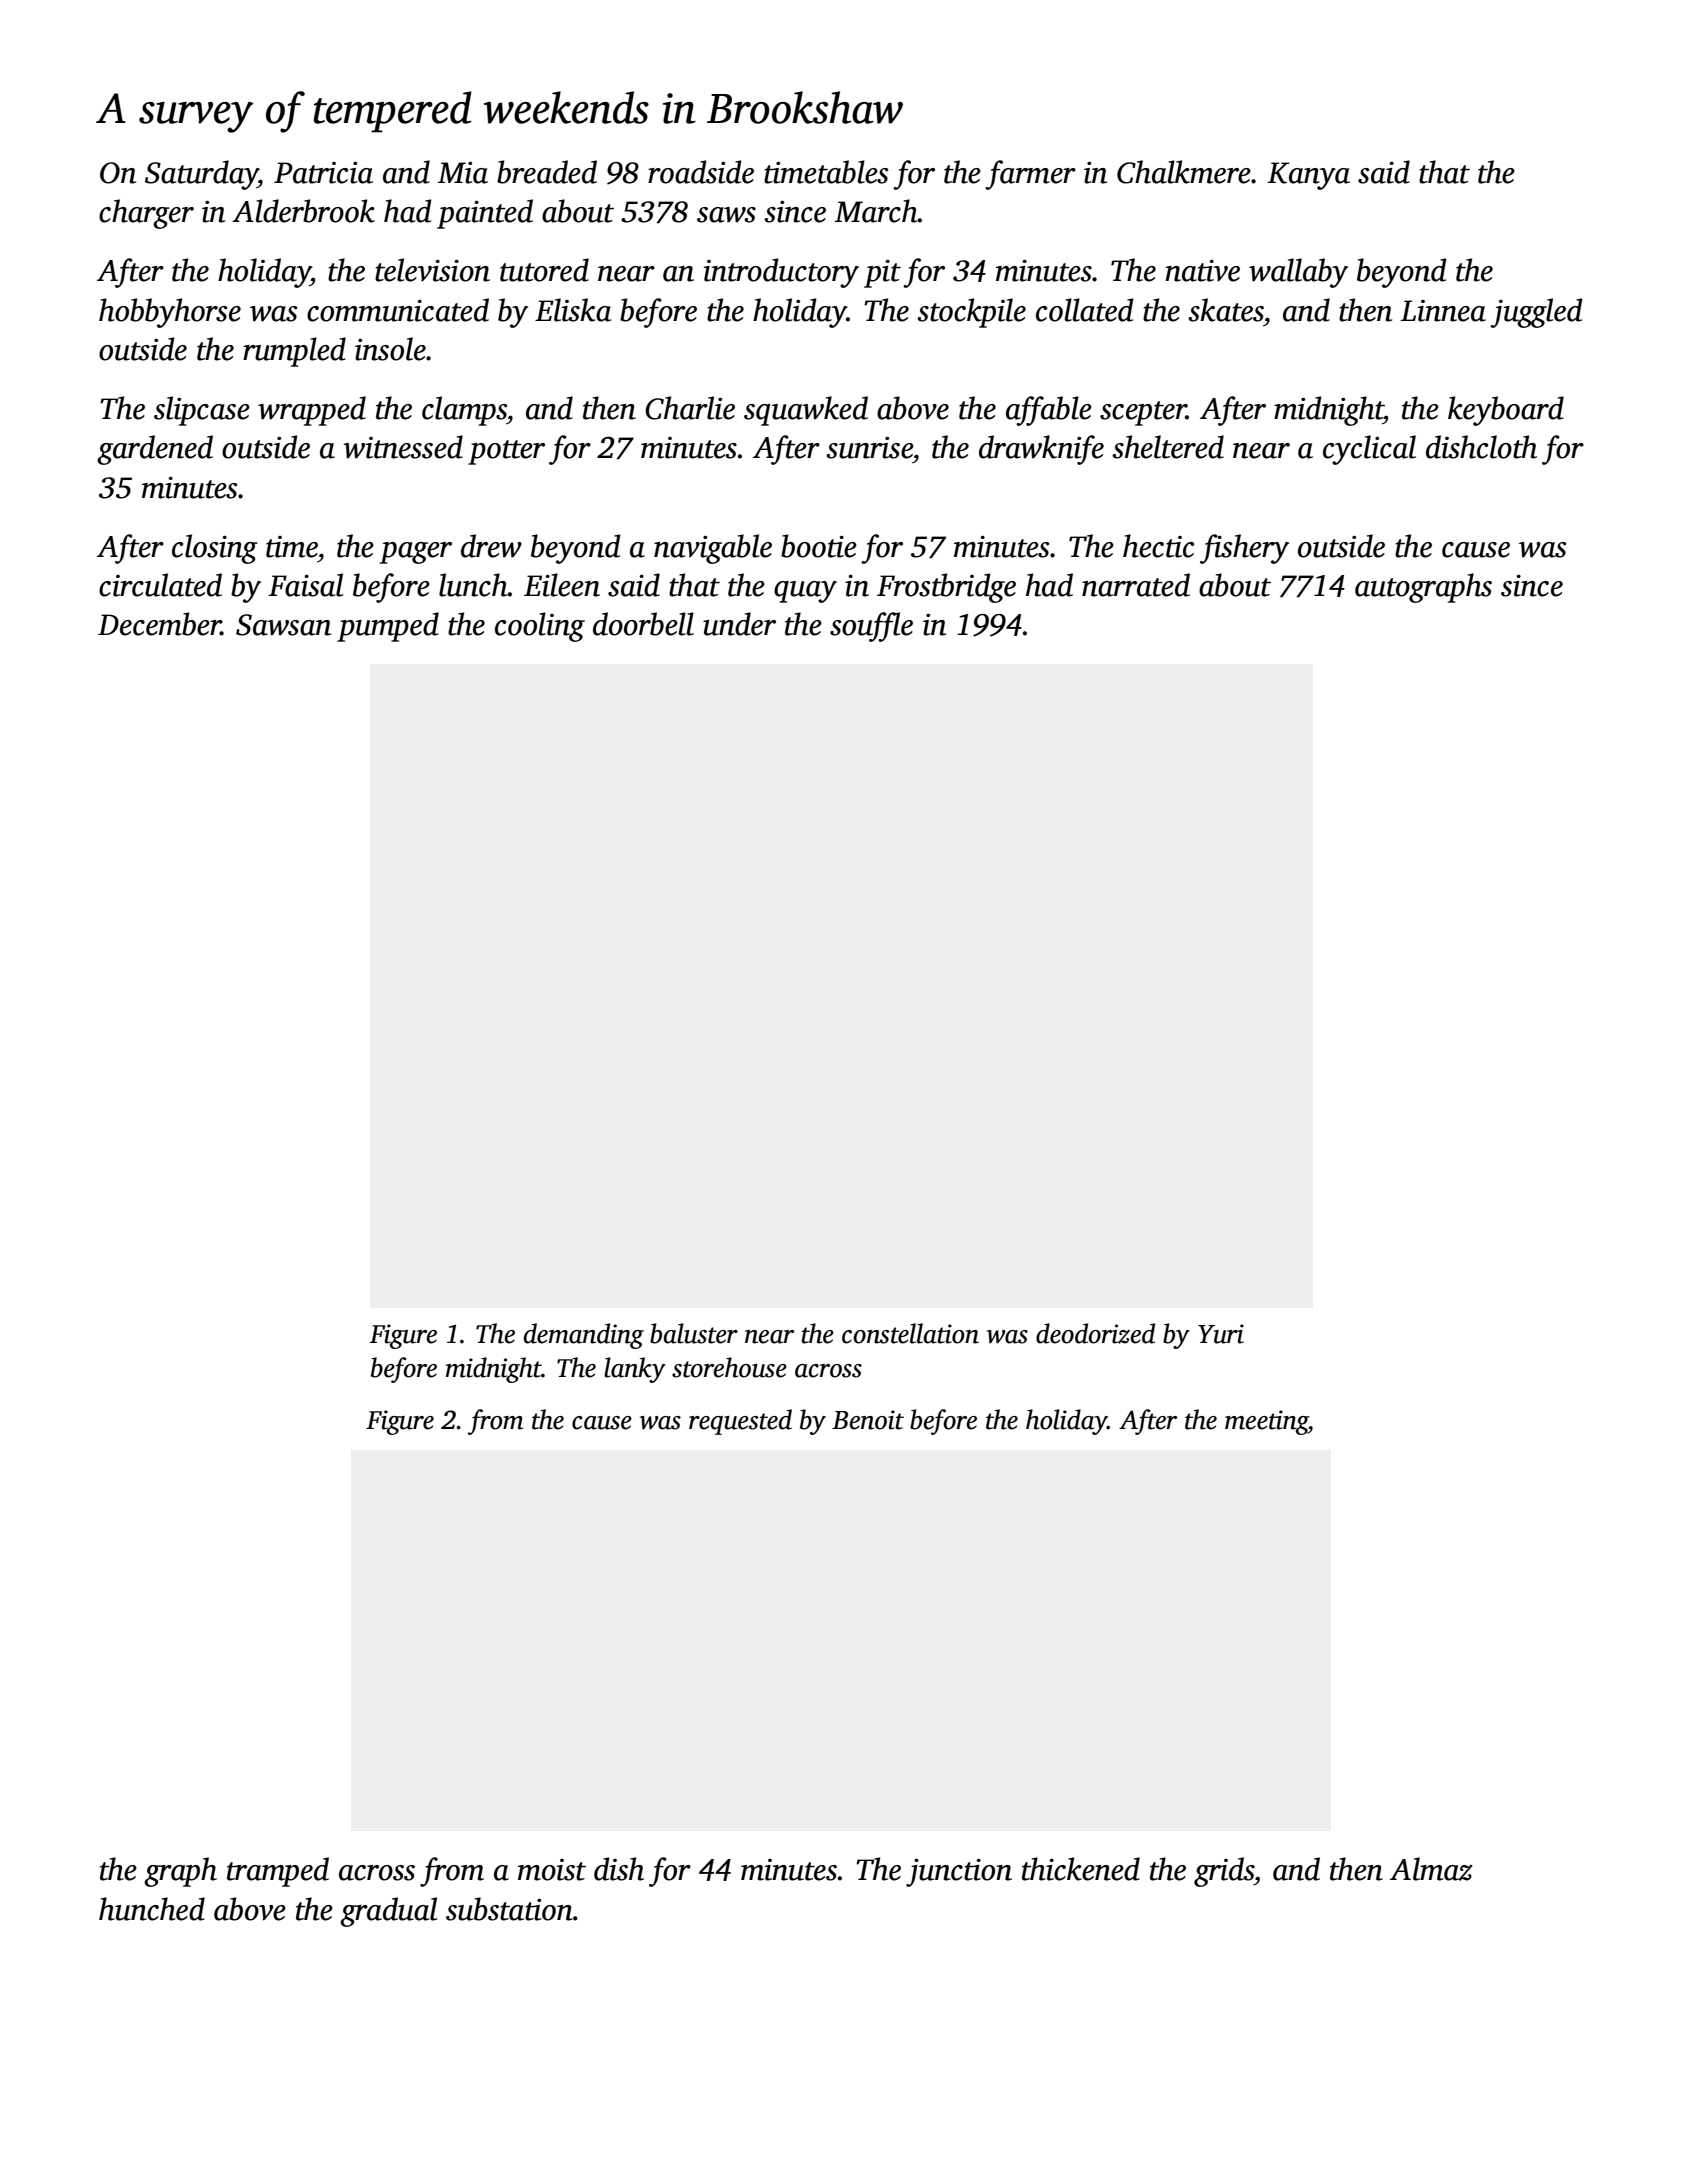 The width and height of the page is (1683, 2178). Describe the element at coordinates (1244, 549) in the page. I see `fishery` at that location.
